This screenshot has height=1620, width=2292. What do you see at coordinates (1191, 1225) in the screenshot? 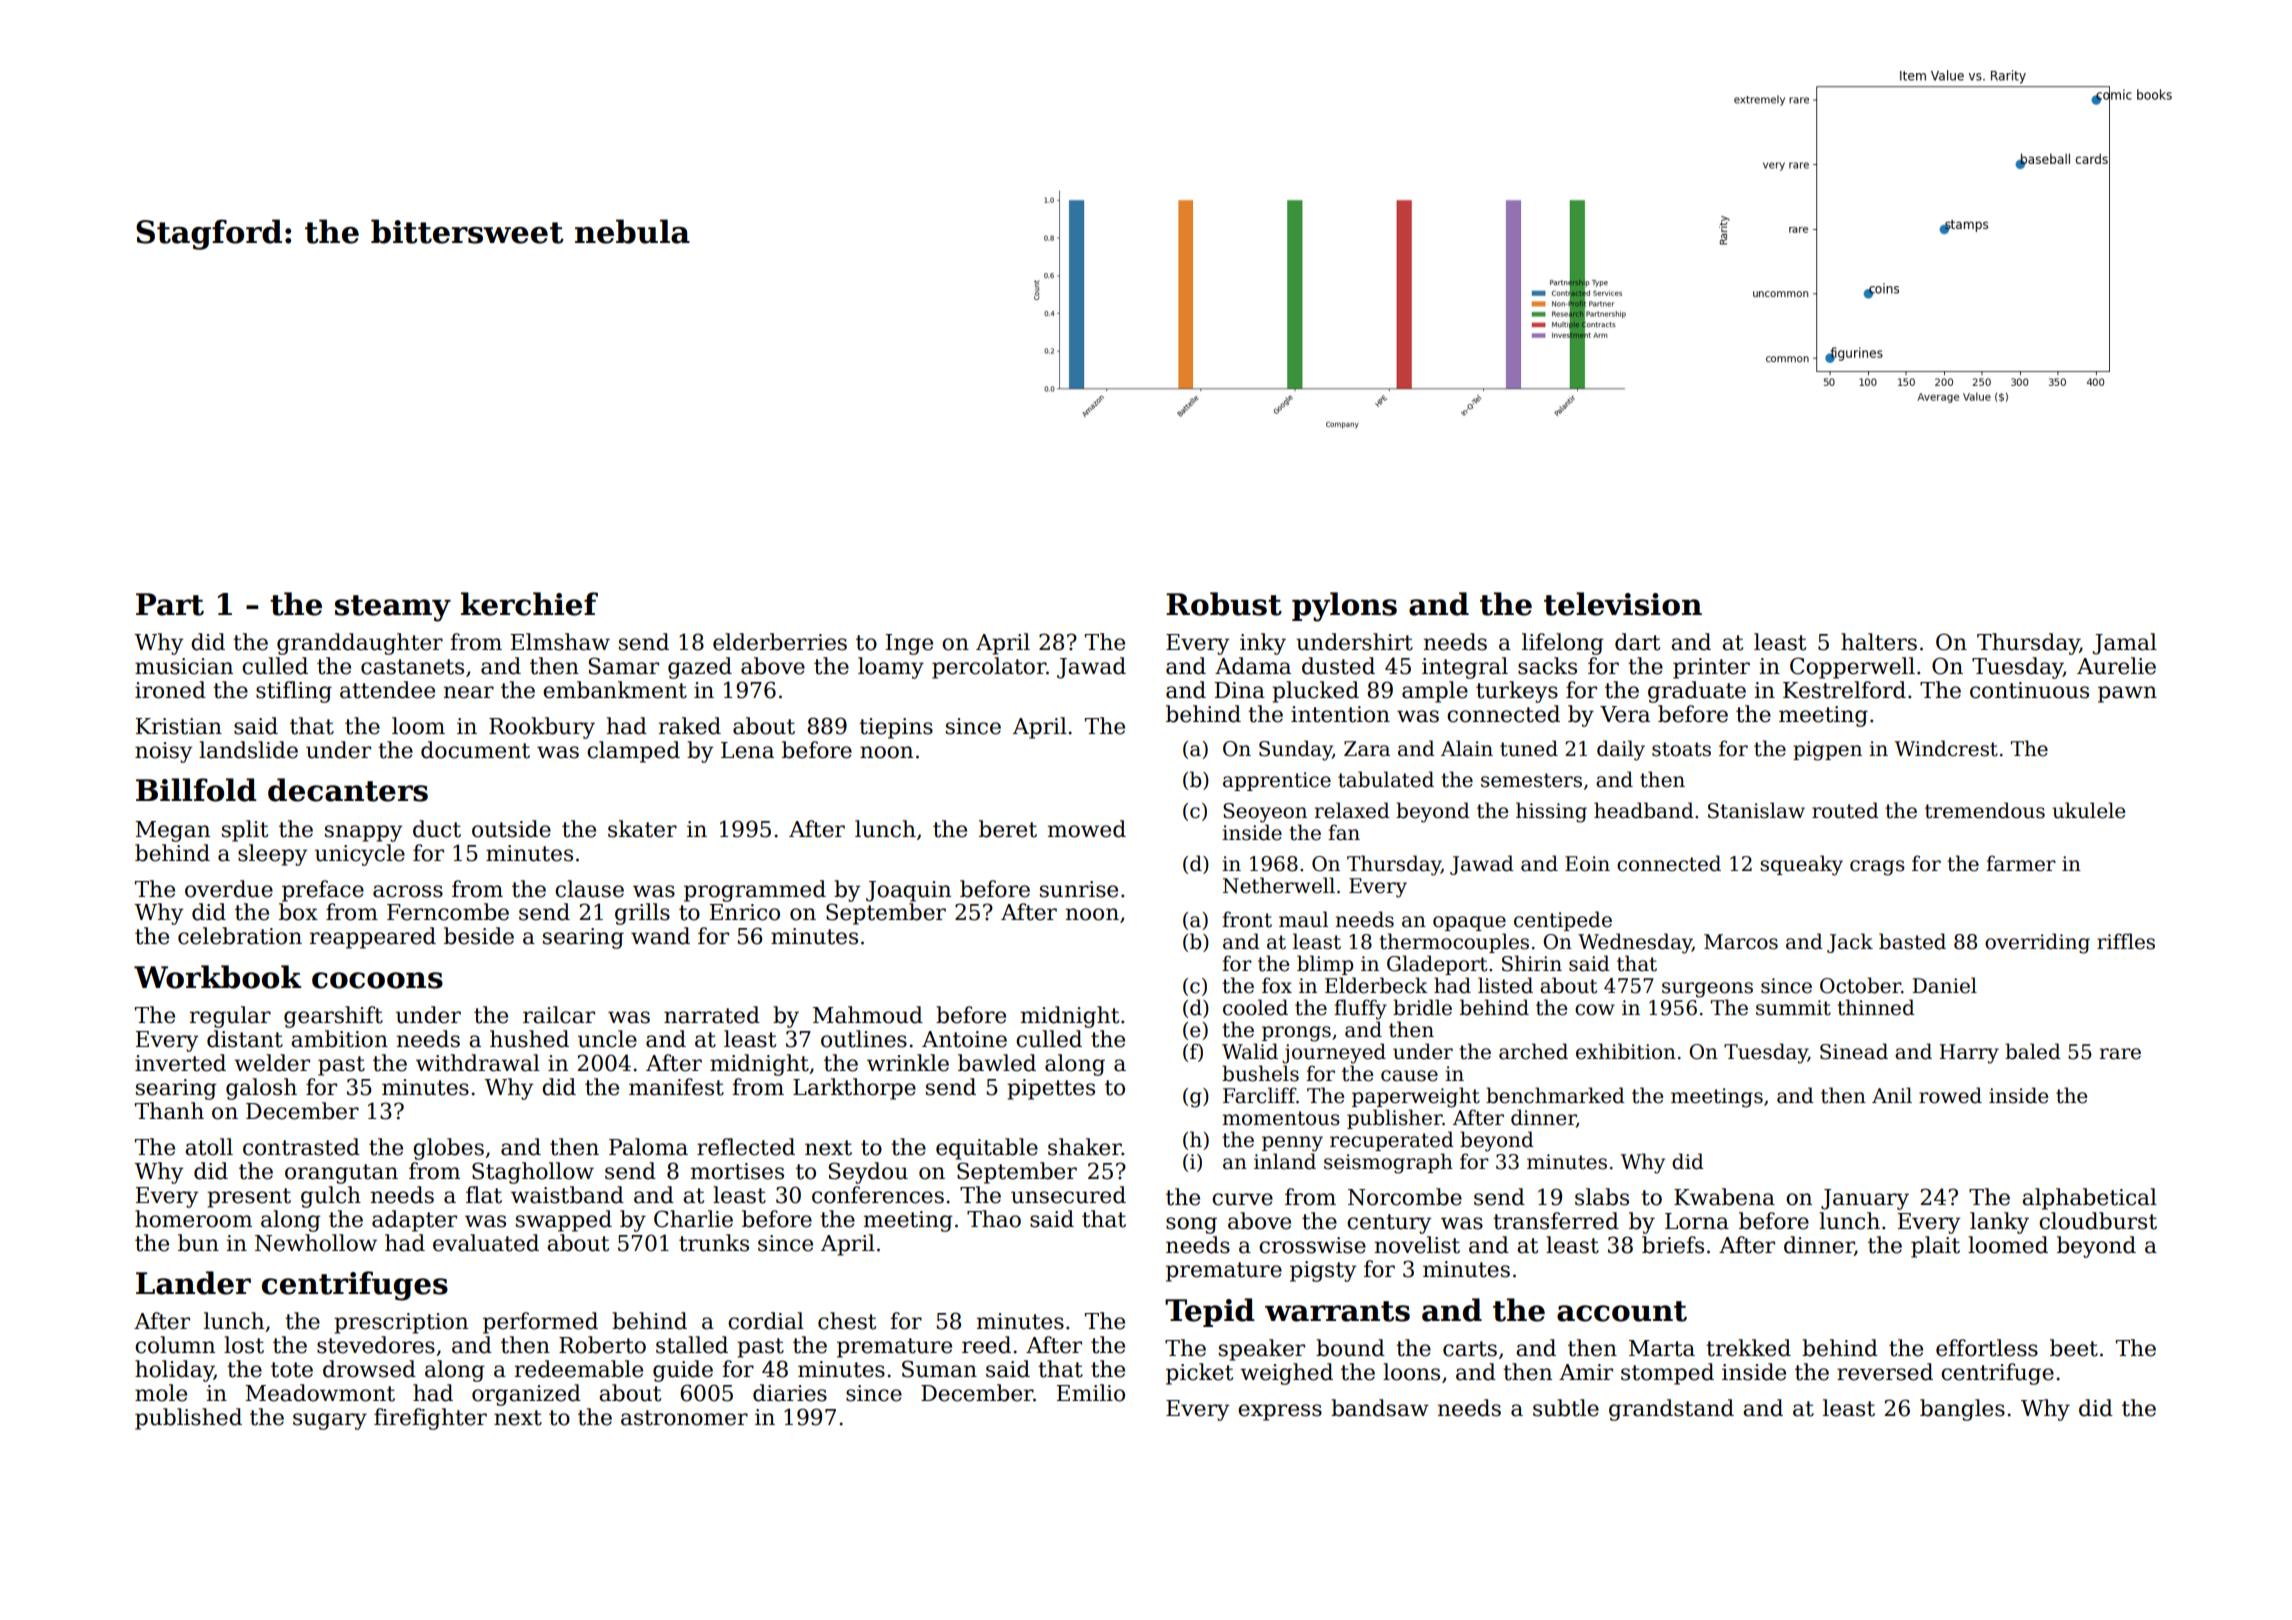
I see `song` at bounding box center [1191, 1225].
